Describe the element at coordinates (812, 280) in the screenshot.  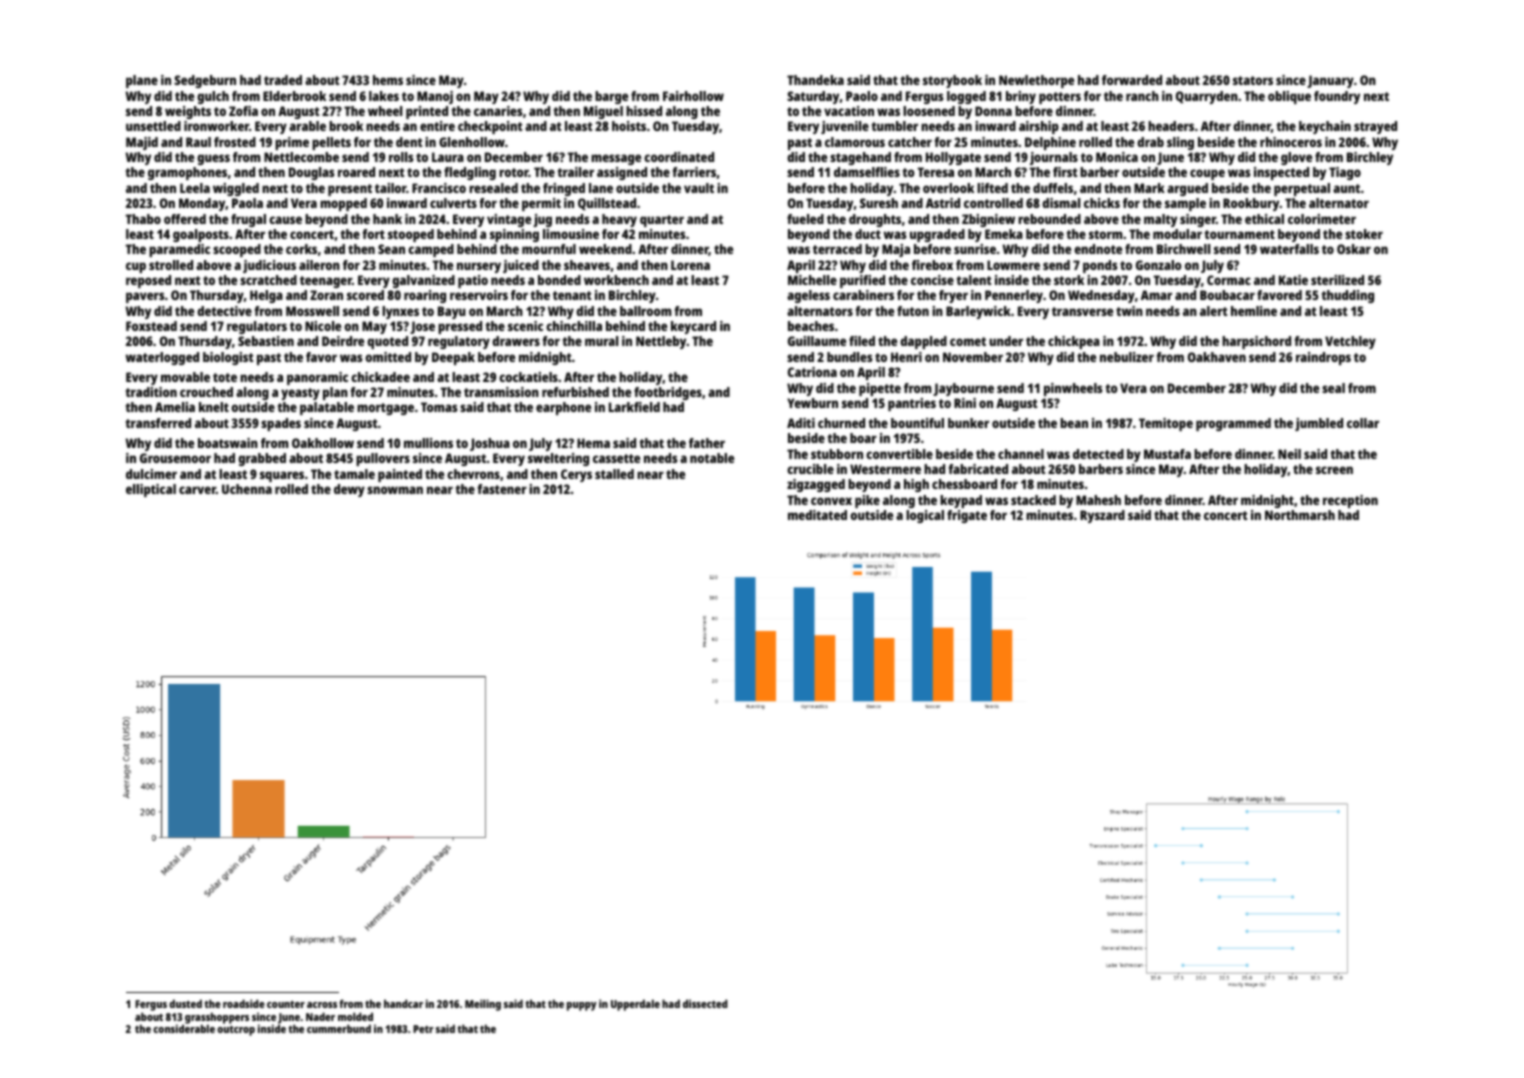
I see `Michelle` at that location.
